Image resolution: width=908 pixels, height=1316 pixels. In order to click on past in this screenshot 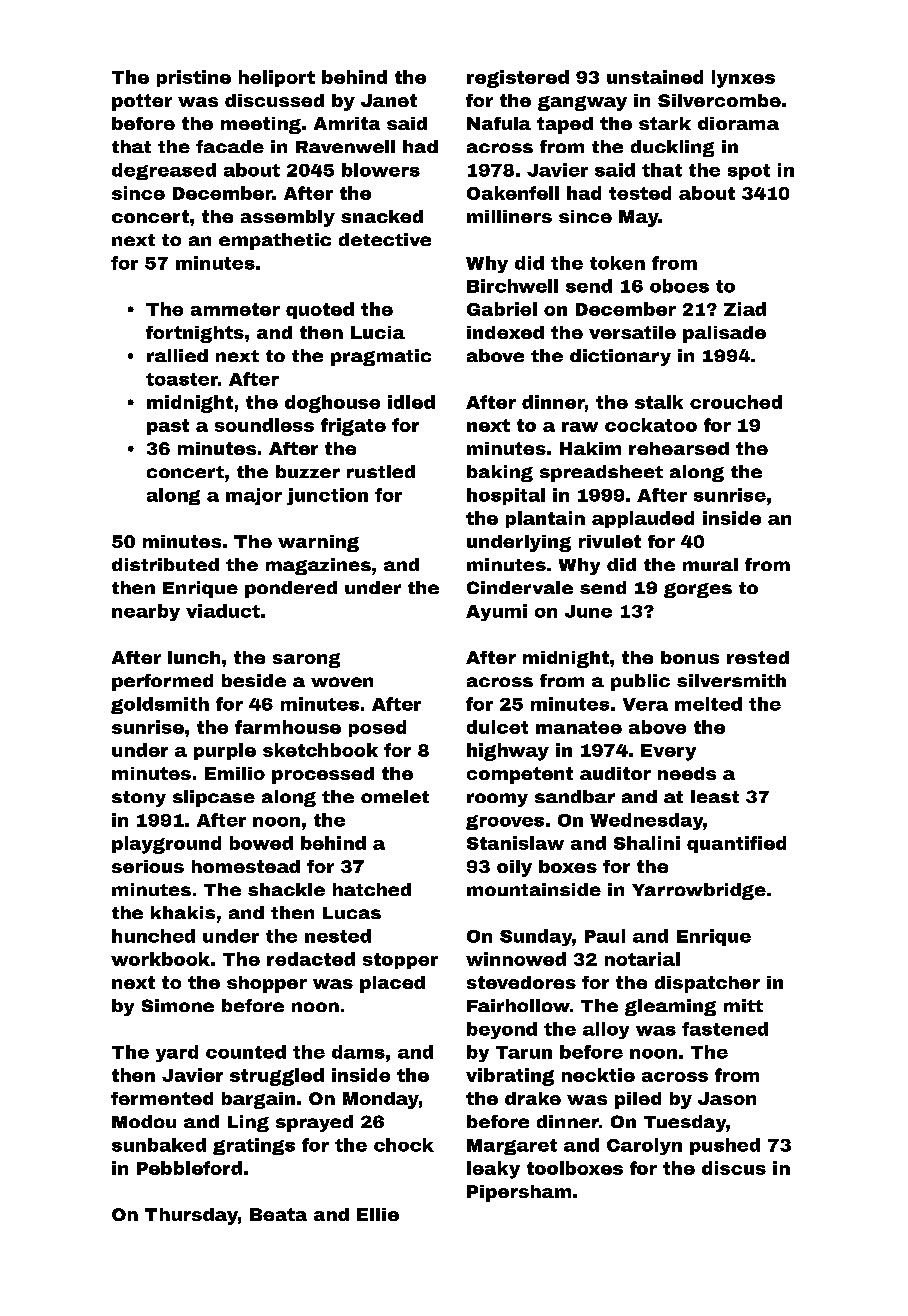, I will do `click(168, 427)`.
